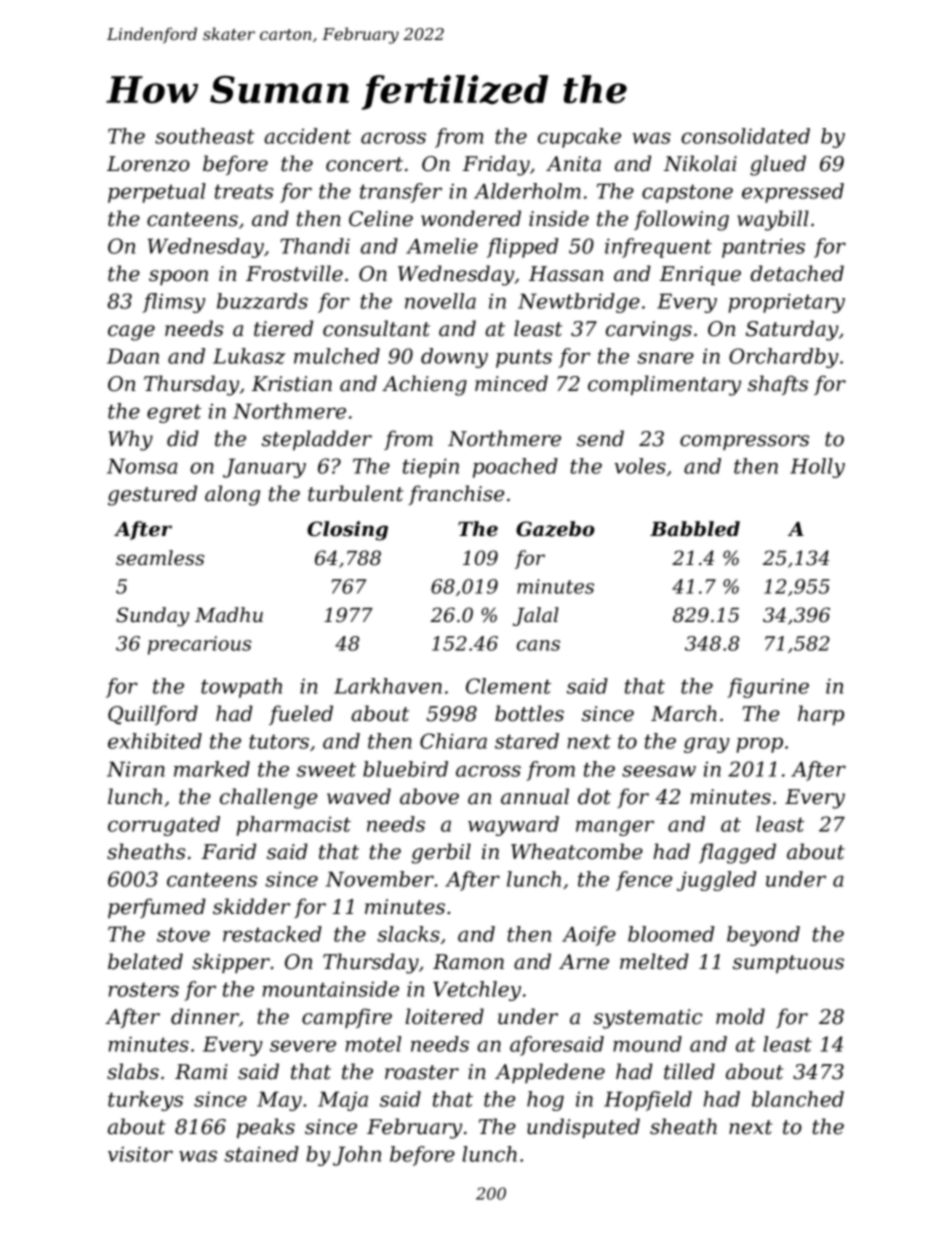  What do you see at coordinates (140, 1154) in the document?
I see `visitor` at bounding box center [140, 1154].
